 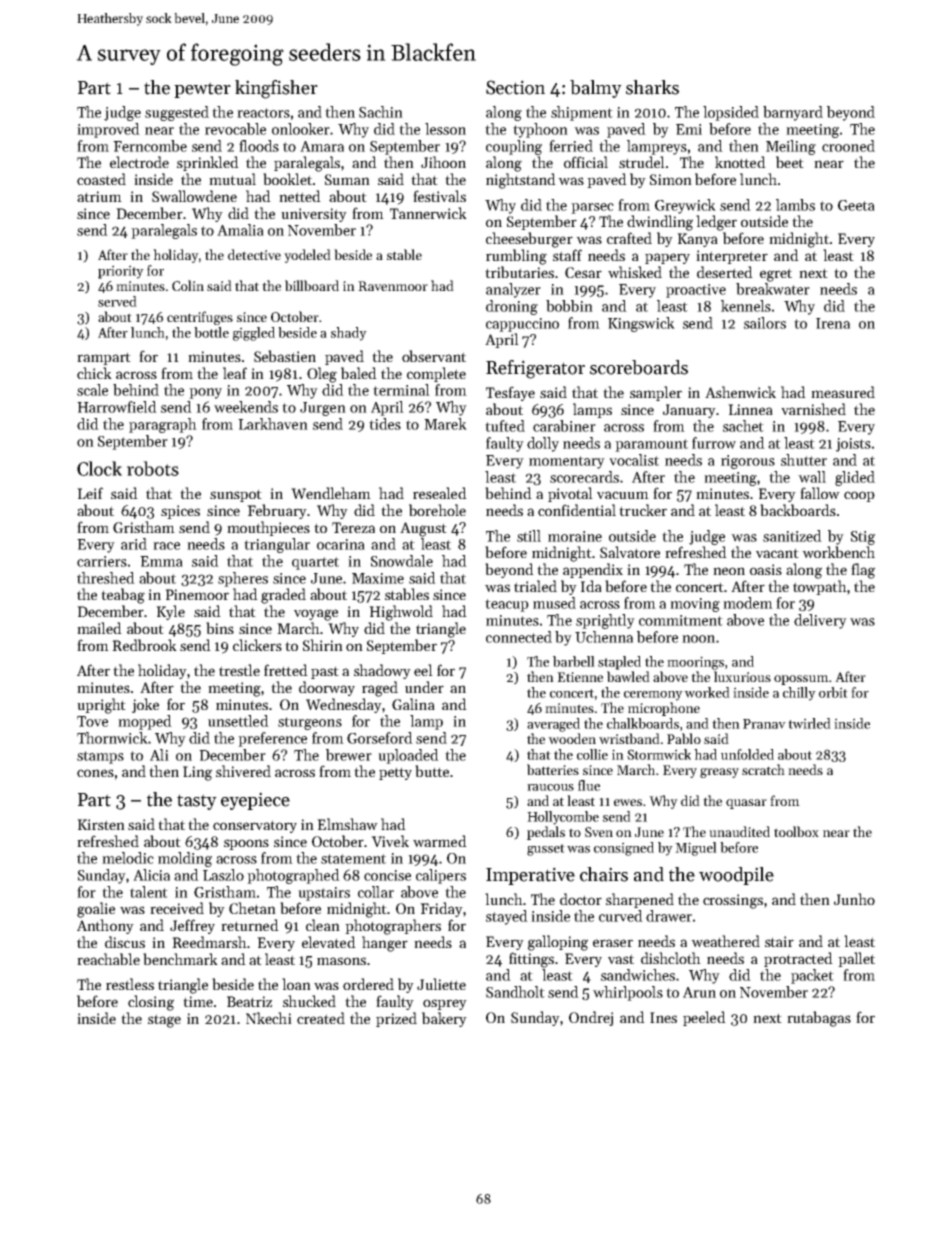 What do you see at coordinates (799, 694) in the document?
I see `chilly` at bounding box center [799, 694].
